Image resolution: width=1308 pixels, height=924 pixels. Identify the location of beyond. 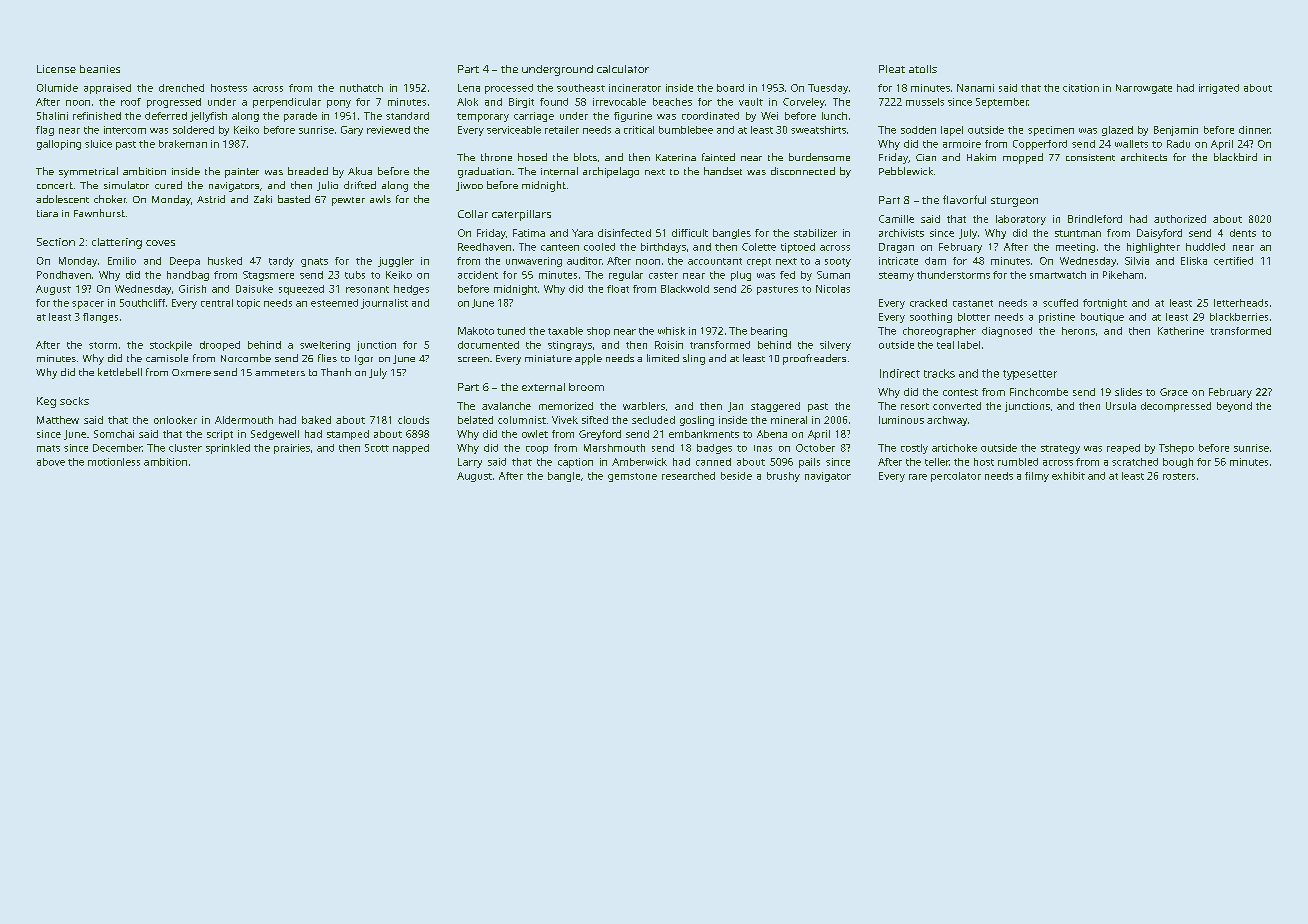
(1234, 407).
